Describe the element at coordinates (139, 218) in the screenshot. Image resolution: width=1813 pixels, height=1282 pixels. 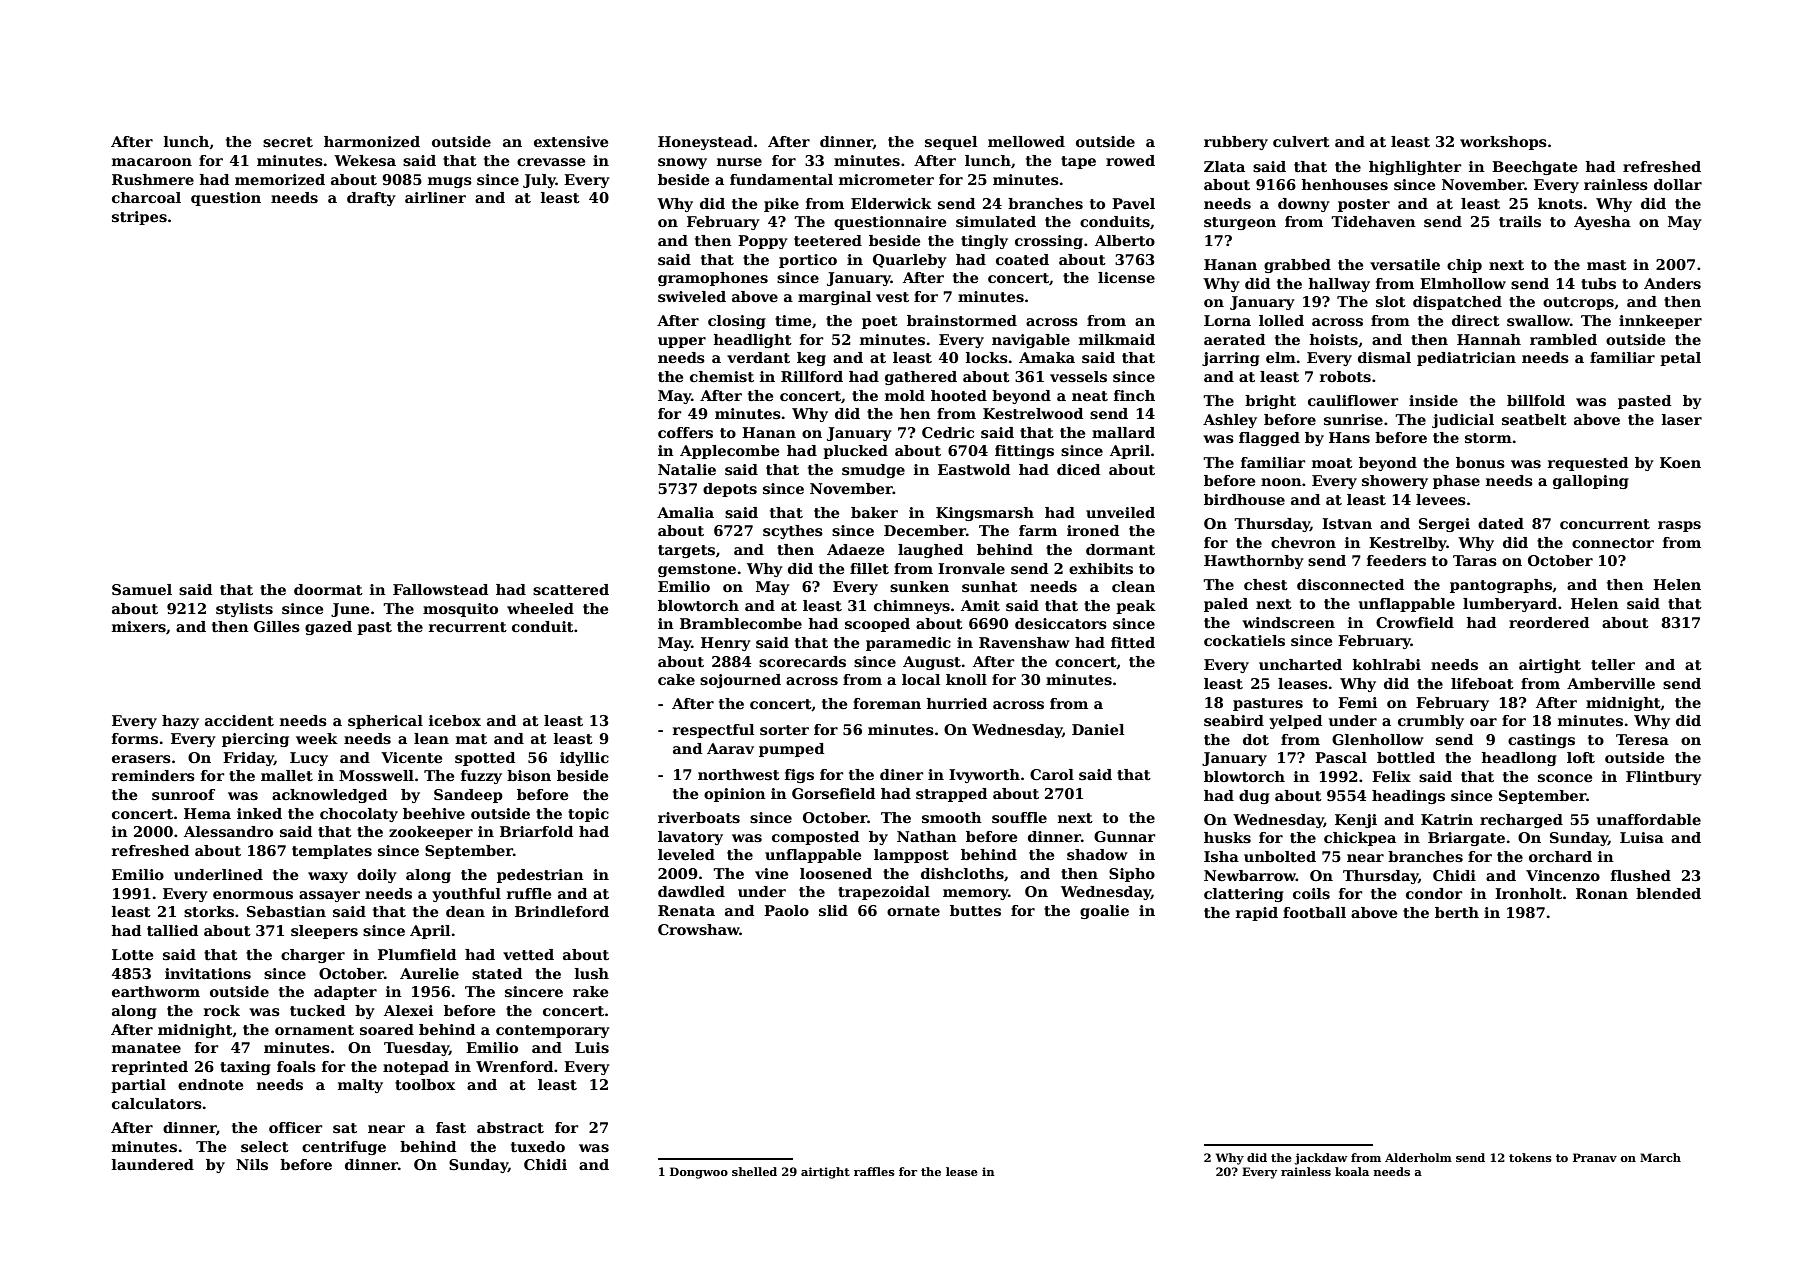
I see `stripes` at that location.
